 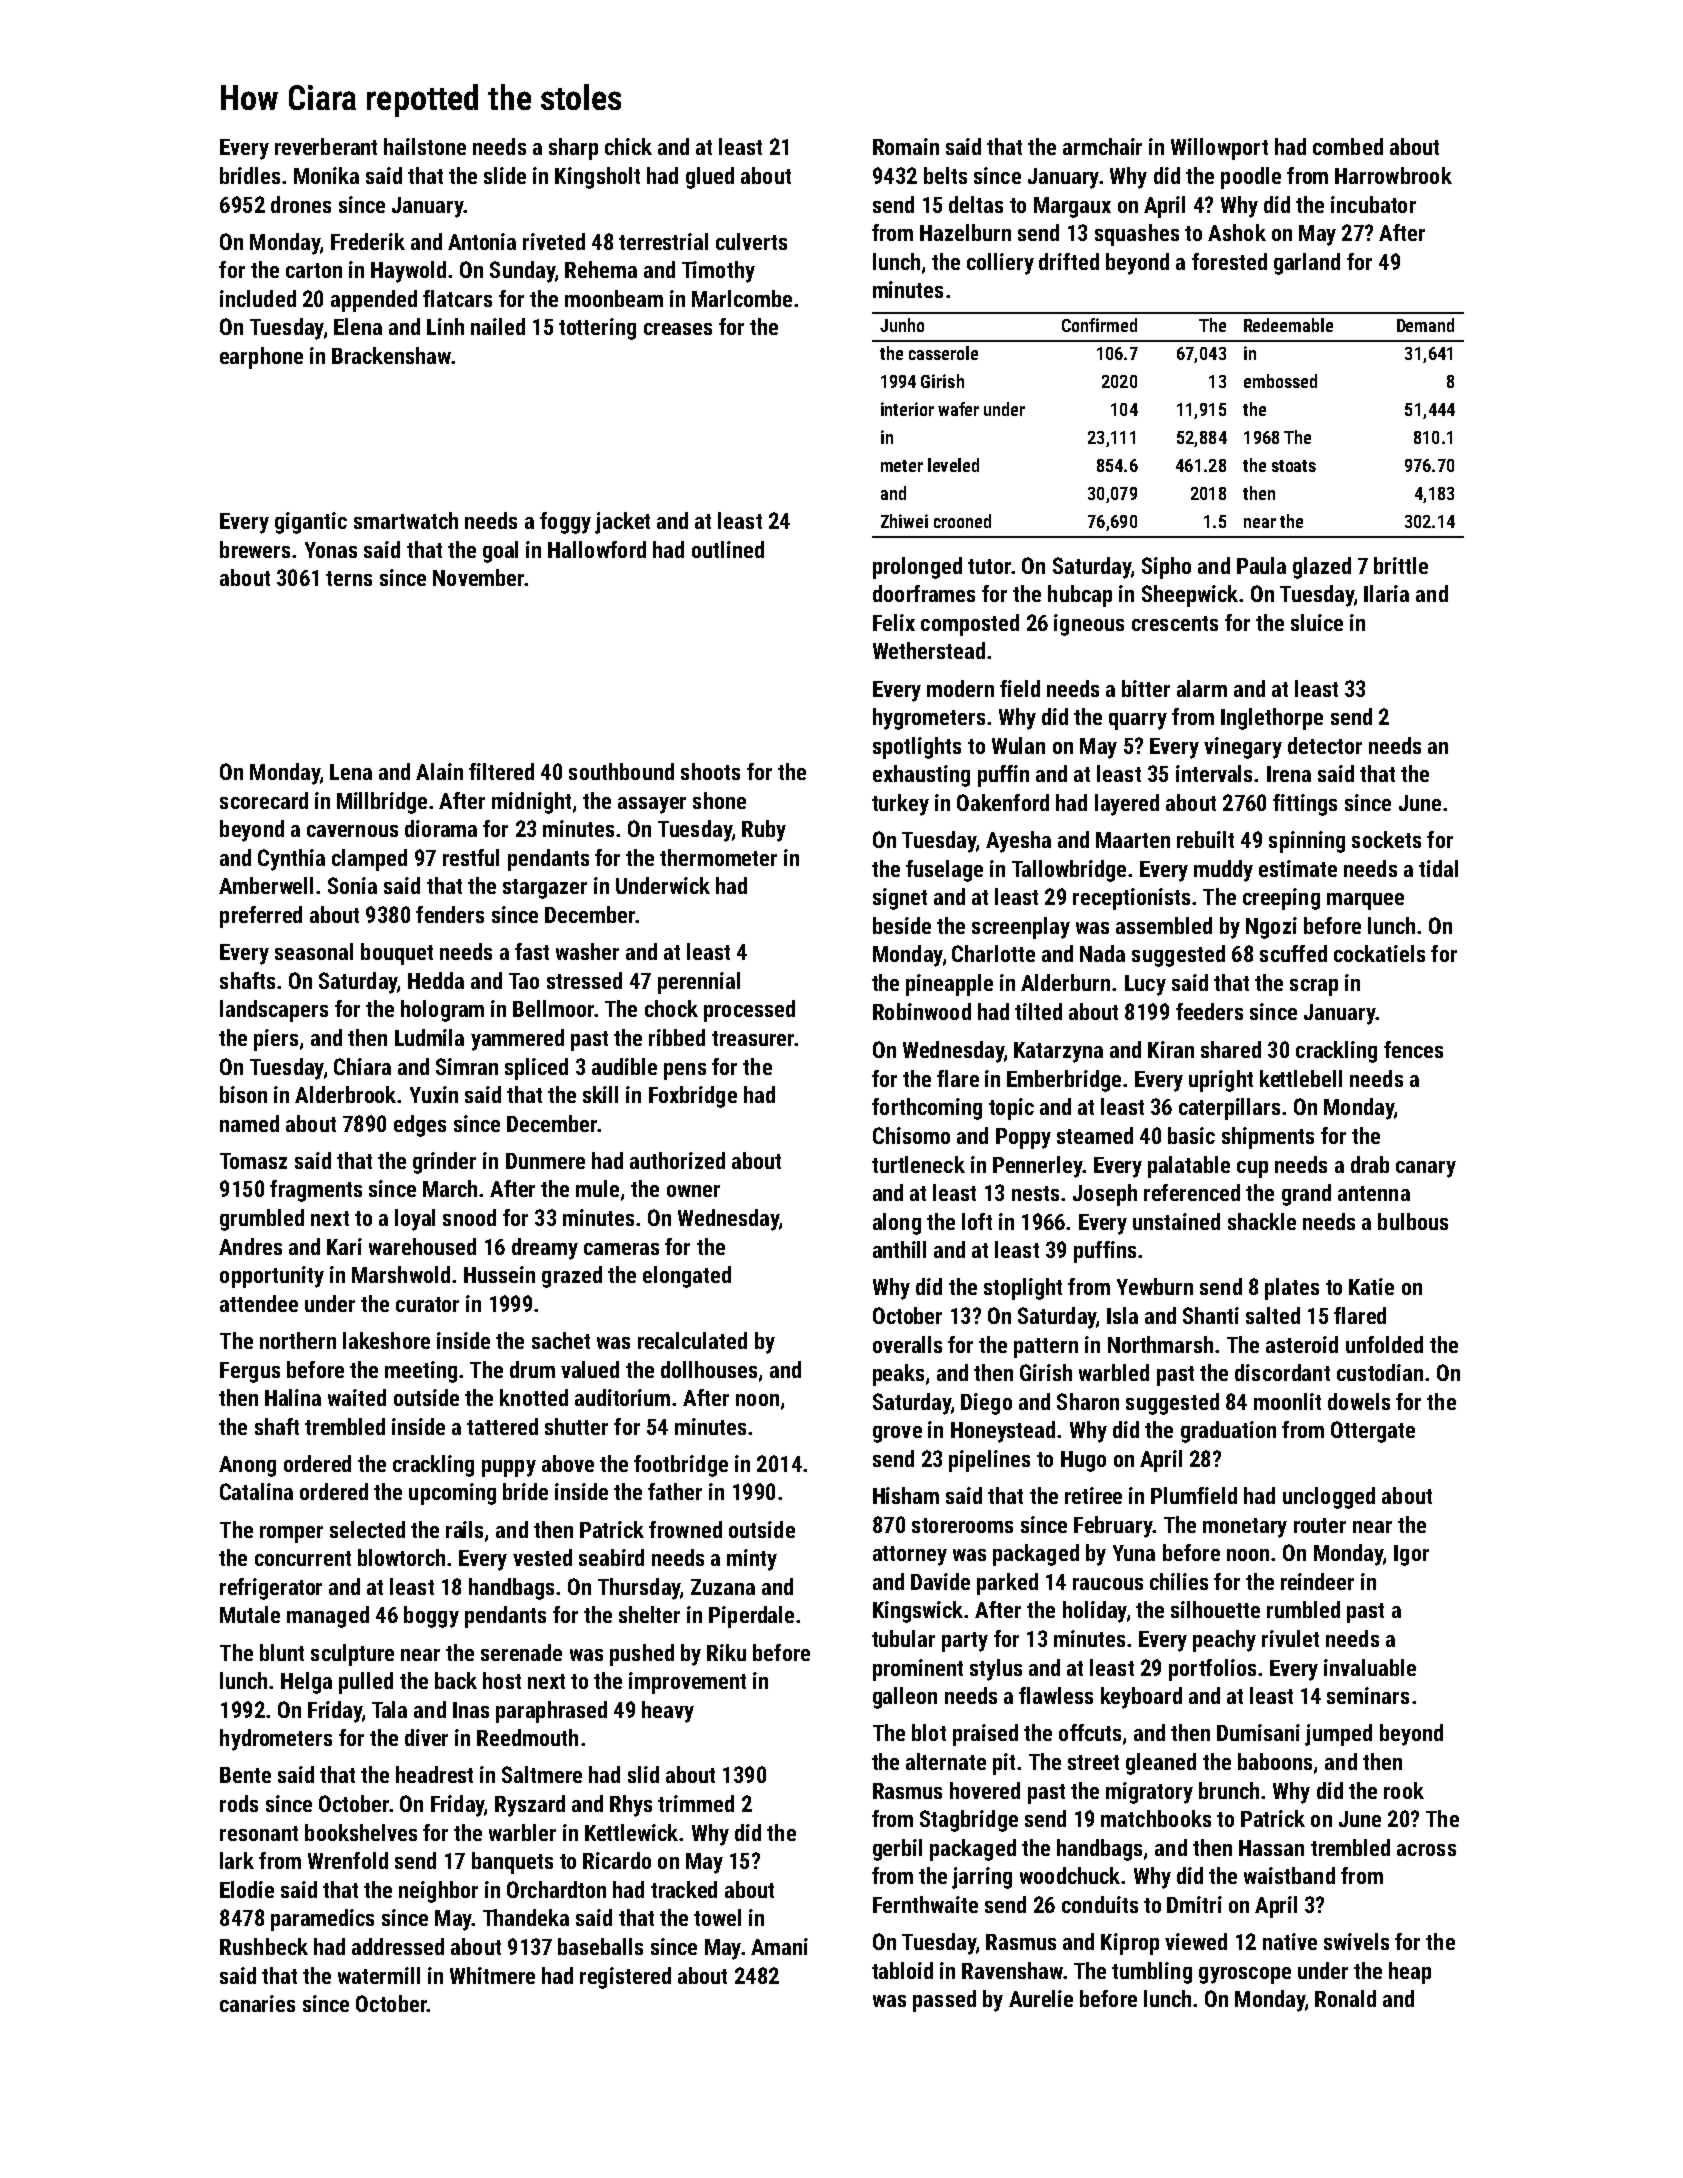 What do you see at coordinates (1191, 1135) in the screenshot?
I see `basic` at bounding box center [1191, 1135].
